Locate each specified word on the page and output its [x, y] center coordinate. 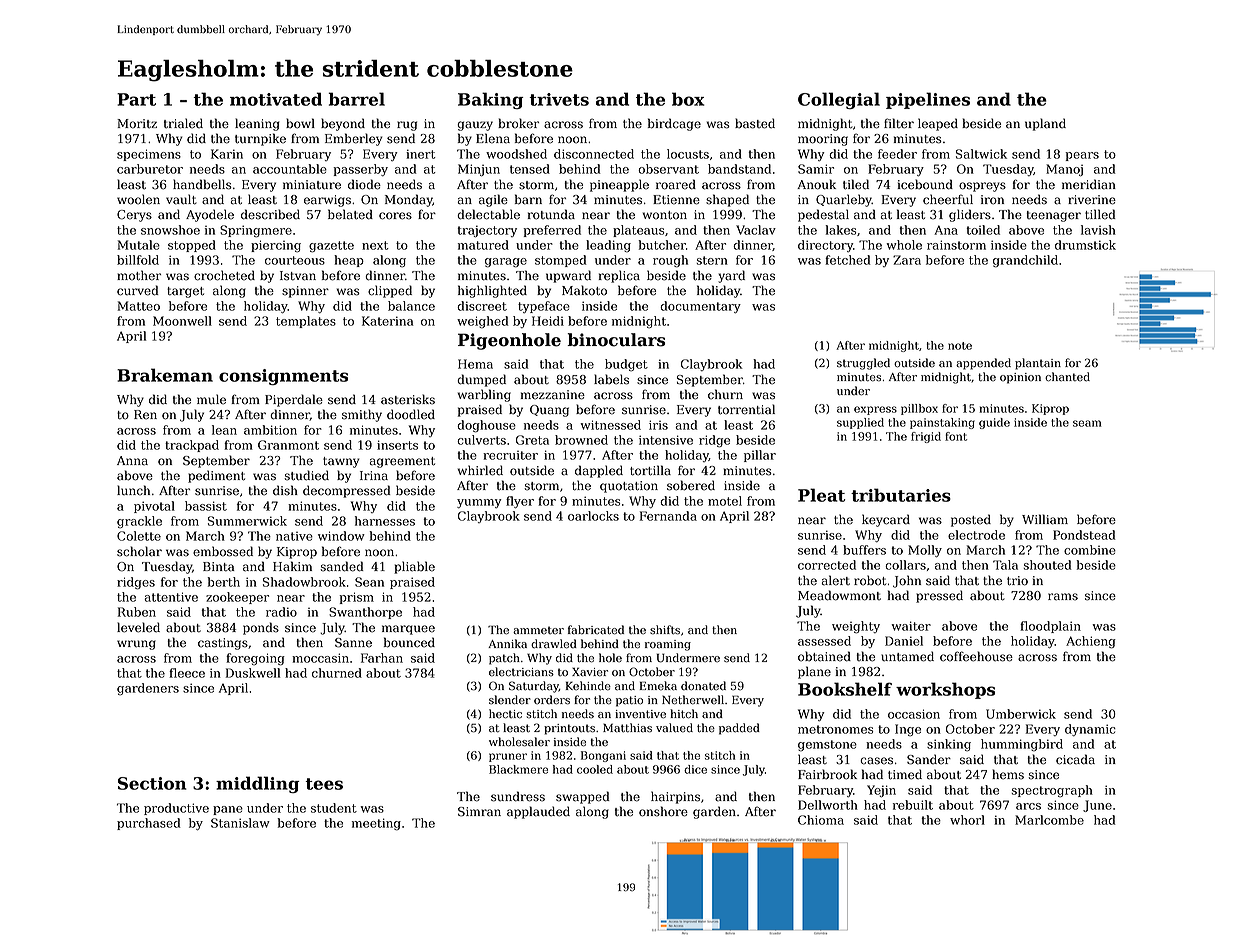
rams [1063, 597]
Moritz [137, 124]
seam [1087, 423]
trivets [559, 99]
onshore [663, 811]
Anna [132, 461]
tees [324, 784]
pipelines [928, 100]
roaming [668, 645]
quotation [629, 487]
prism [356, 598]
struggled [863, 364]
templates [306, 322]
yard [731, 276]
